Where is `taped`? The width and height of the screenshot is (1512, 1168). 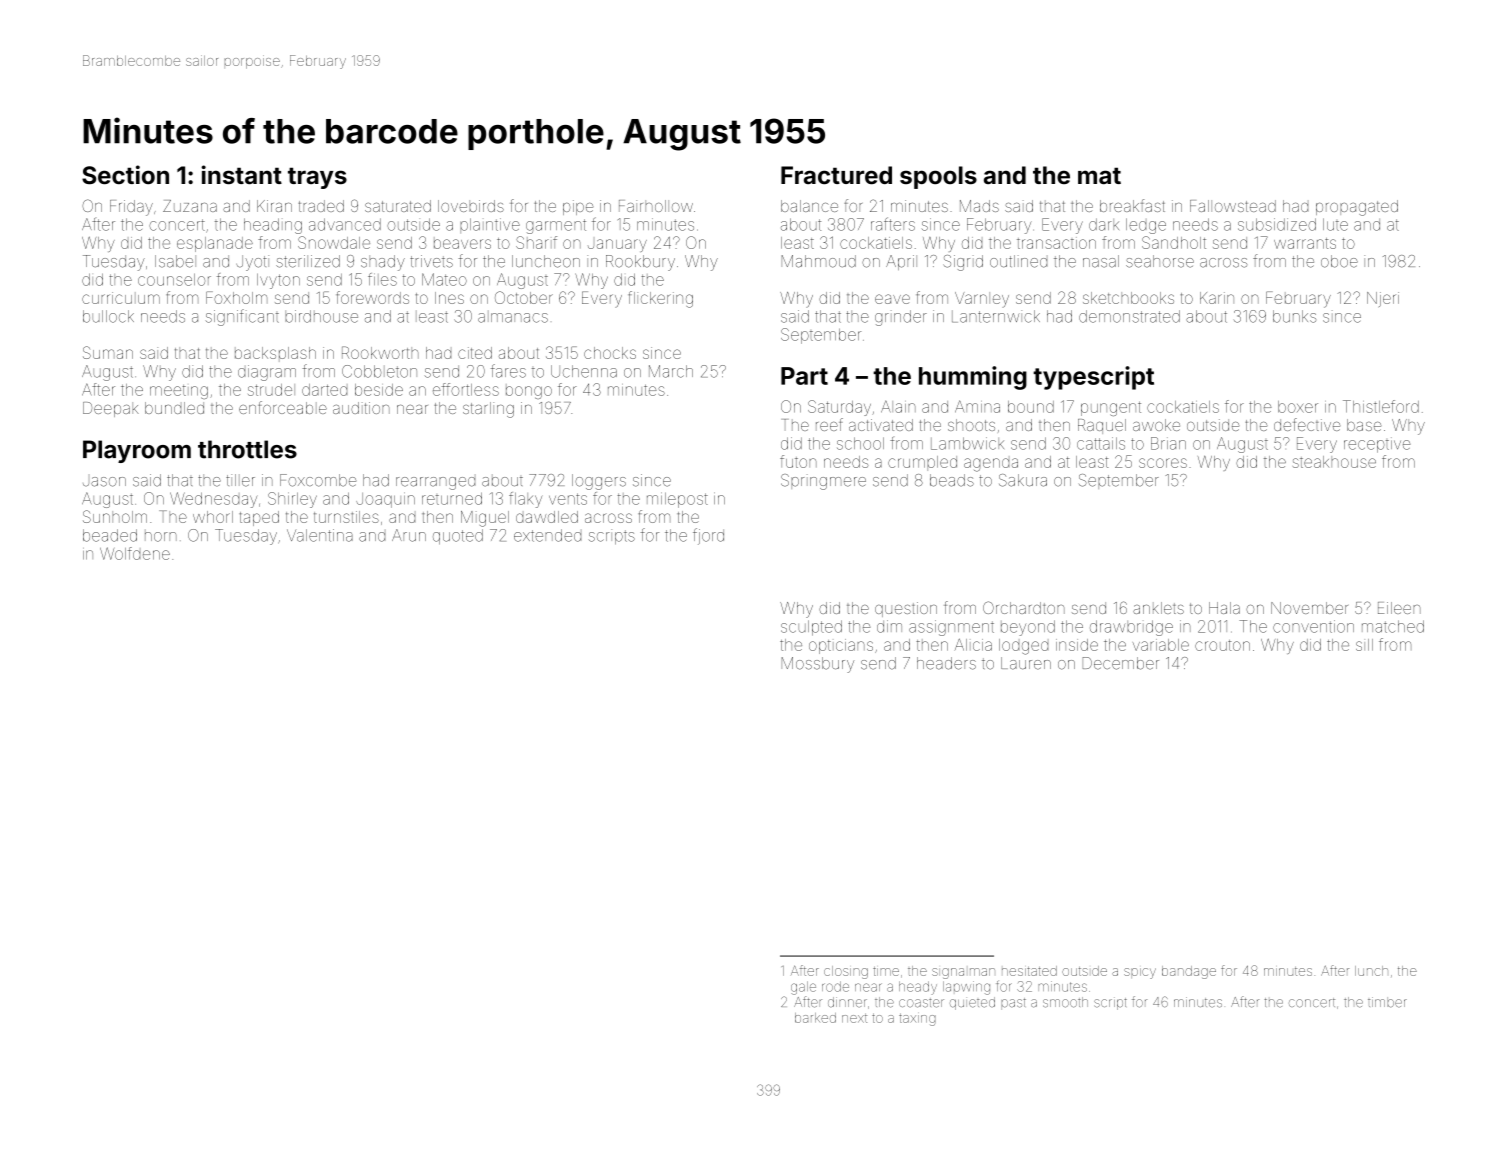
taped is located at coordinates (259, 518).
